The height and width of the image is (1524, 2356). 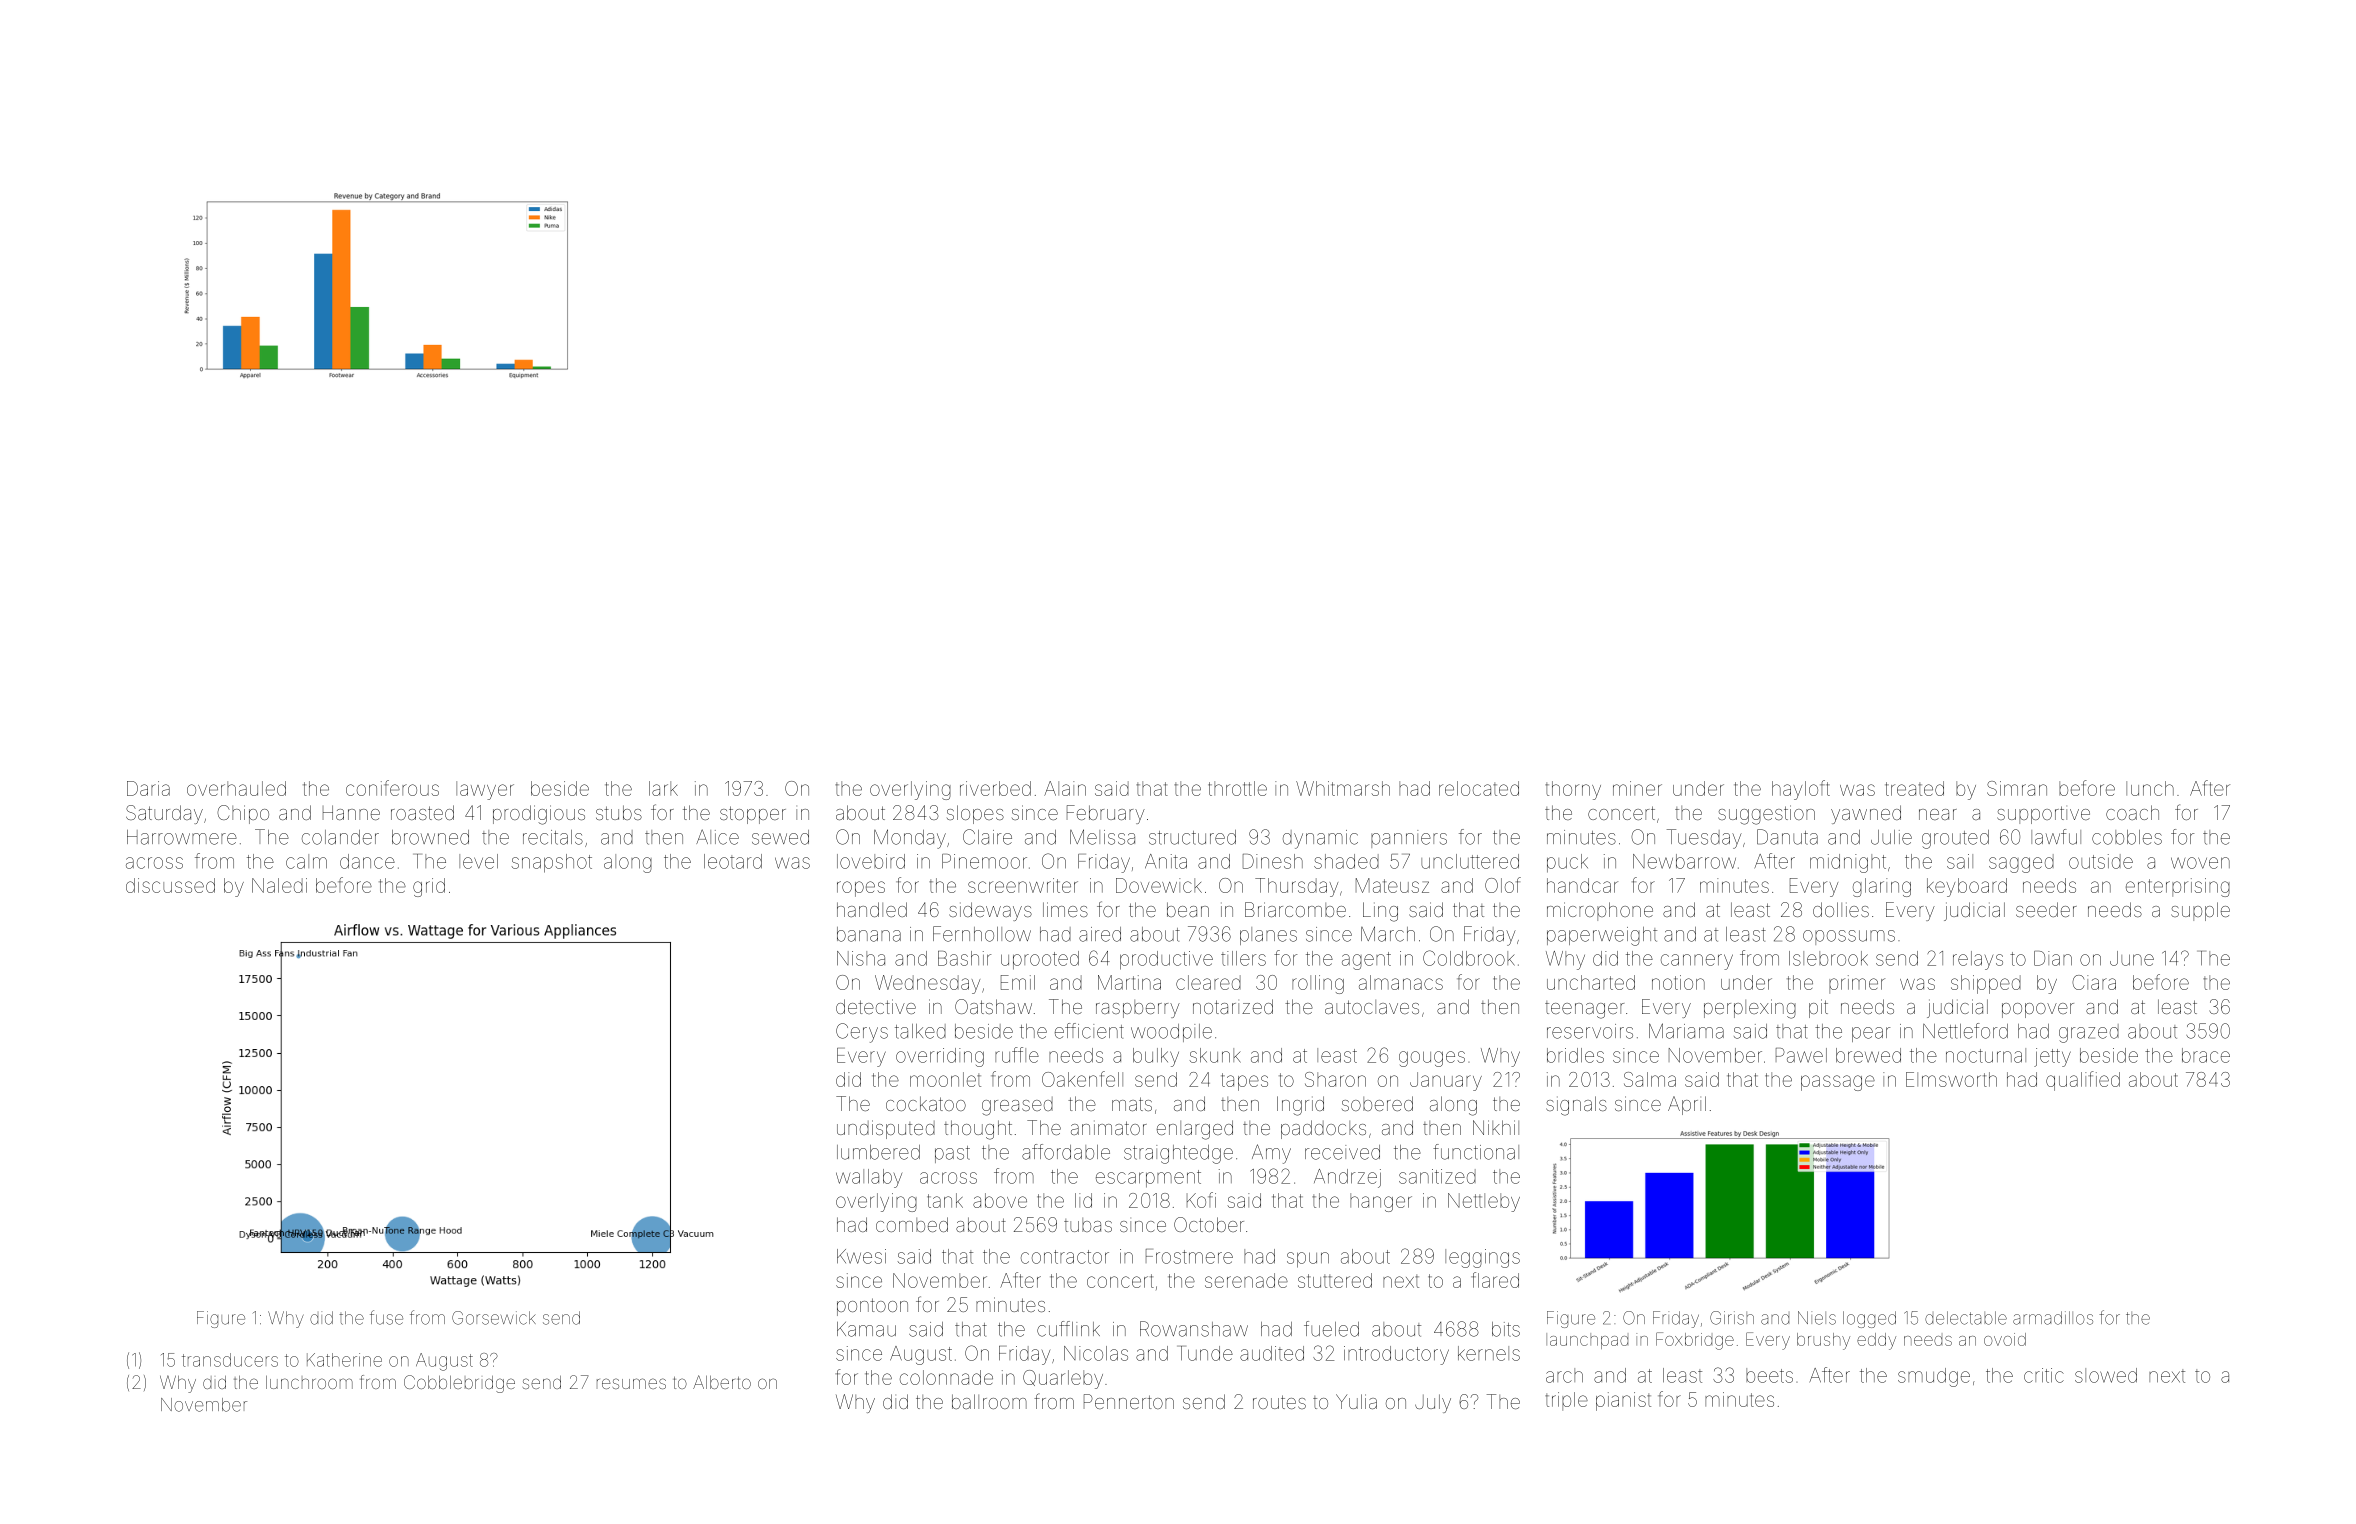 What do you see at coordinates (422, 812) in the image?
I see `roasted` at bounding box center [422, 812].
